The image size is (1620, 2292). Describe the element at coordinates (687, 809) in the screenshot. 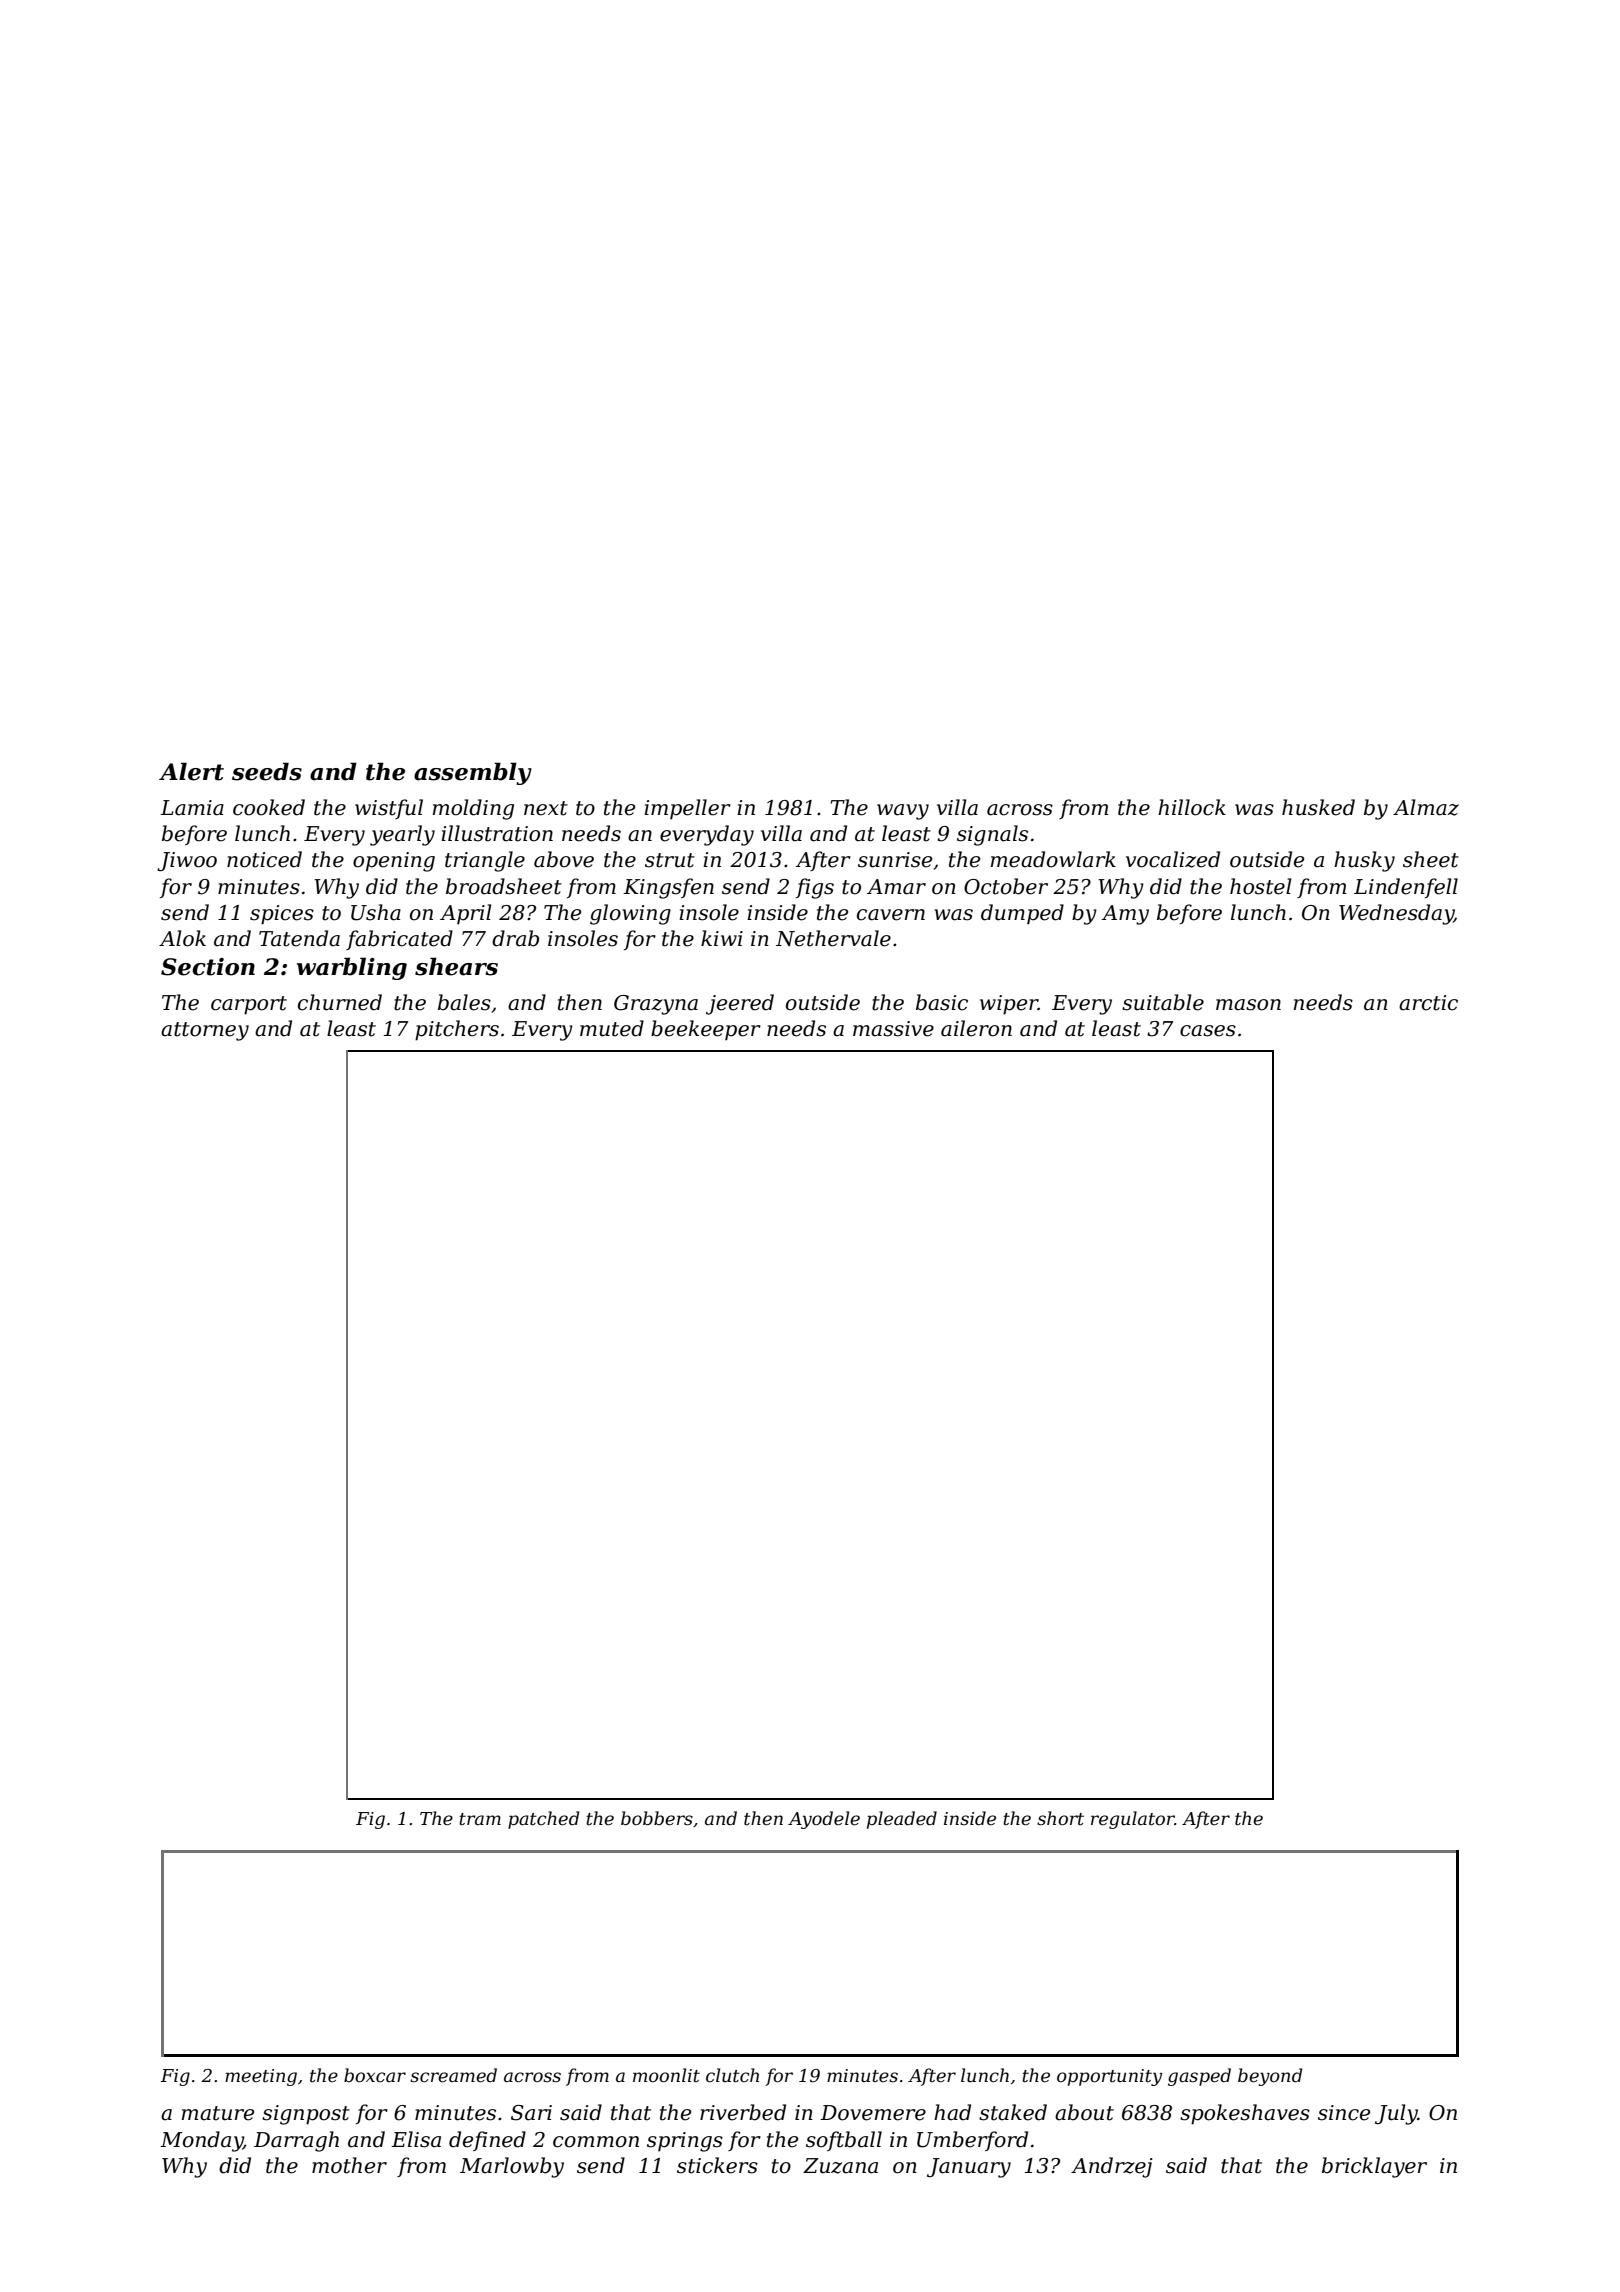

I see `impeller` at that location.
